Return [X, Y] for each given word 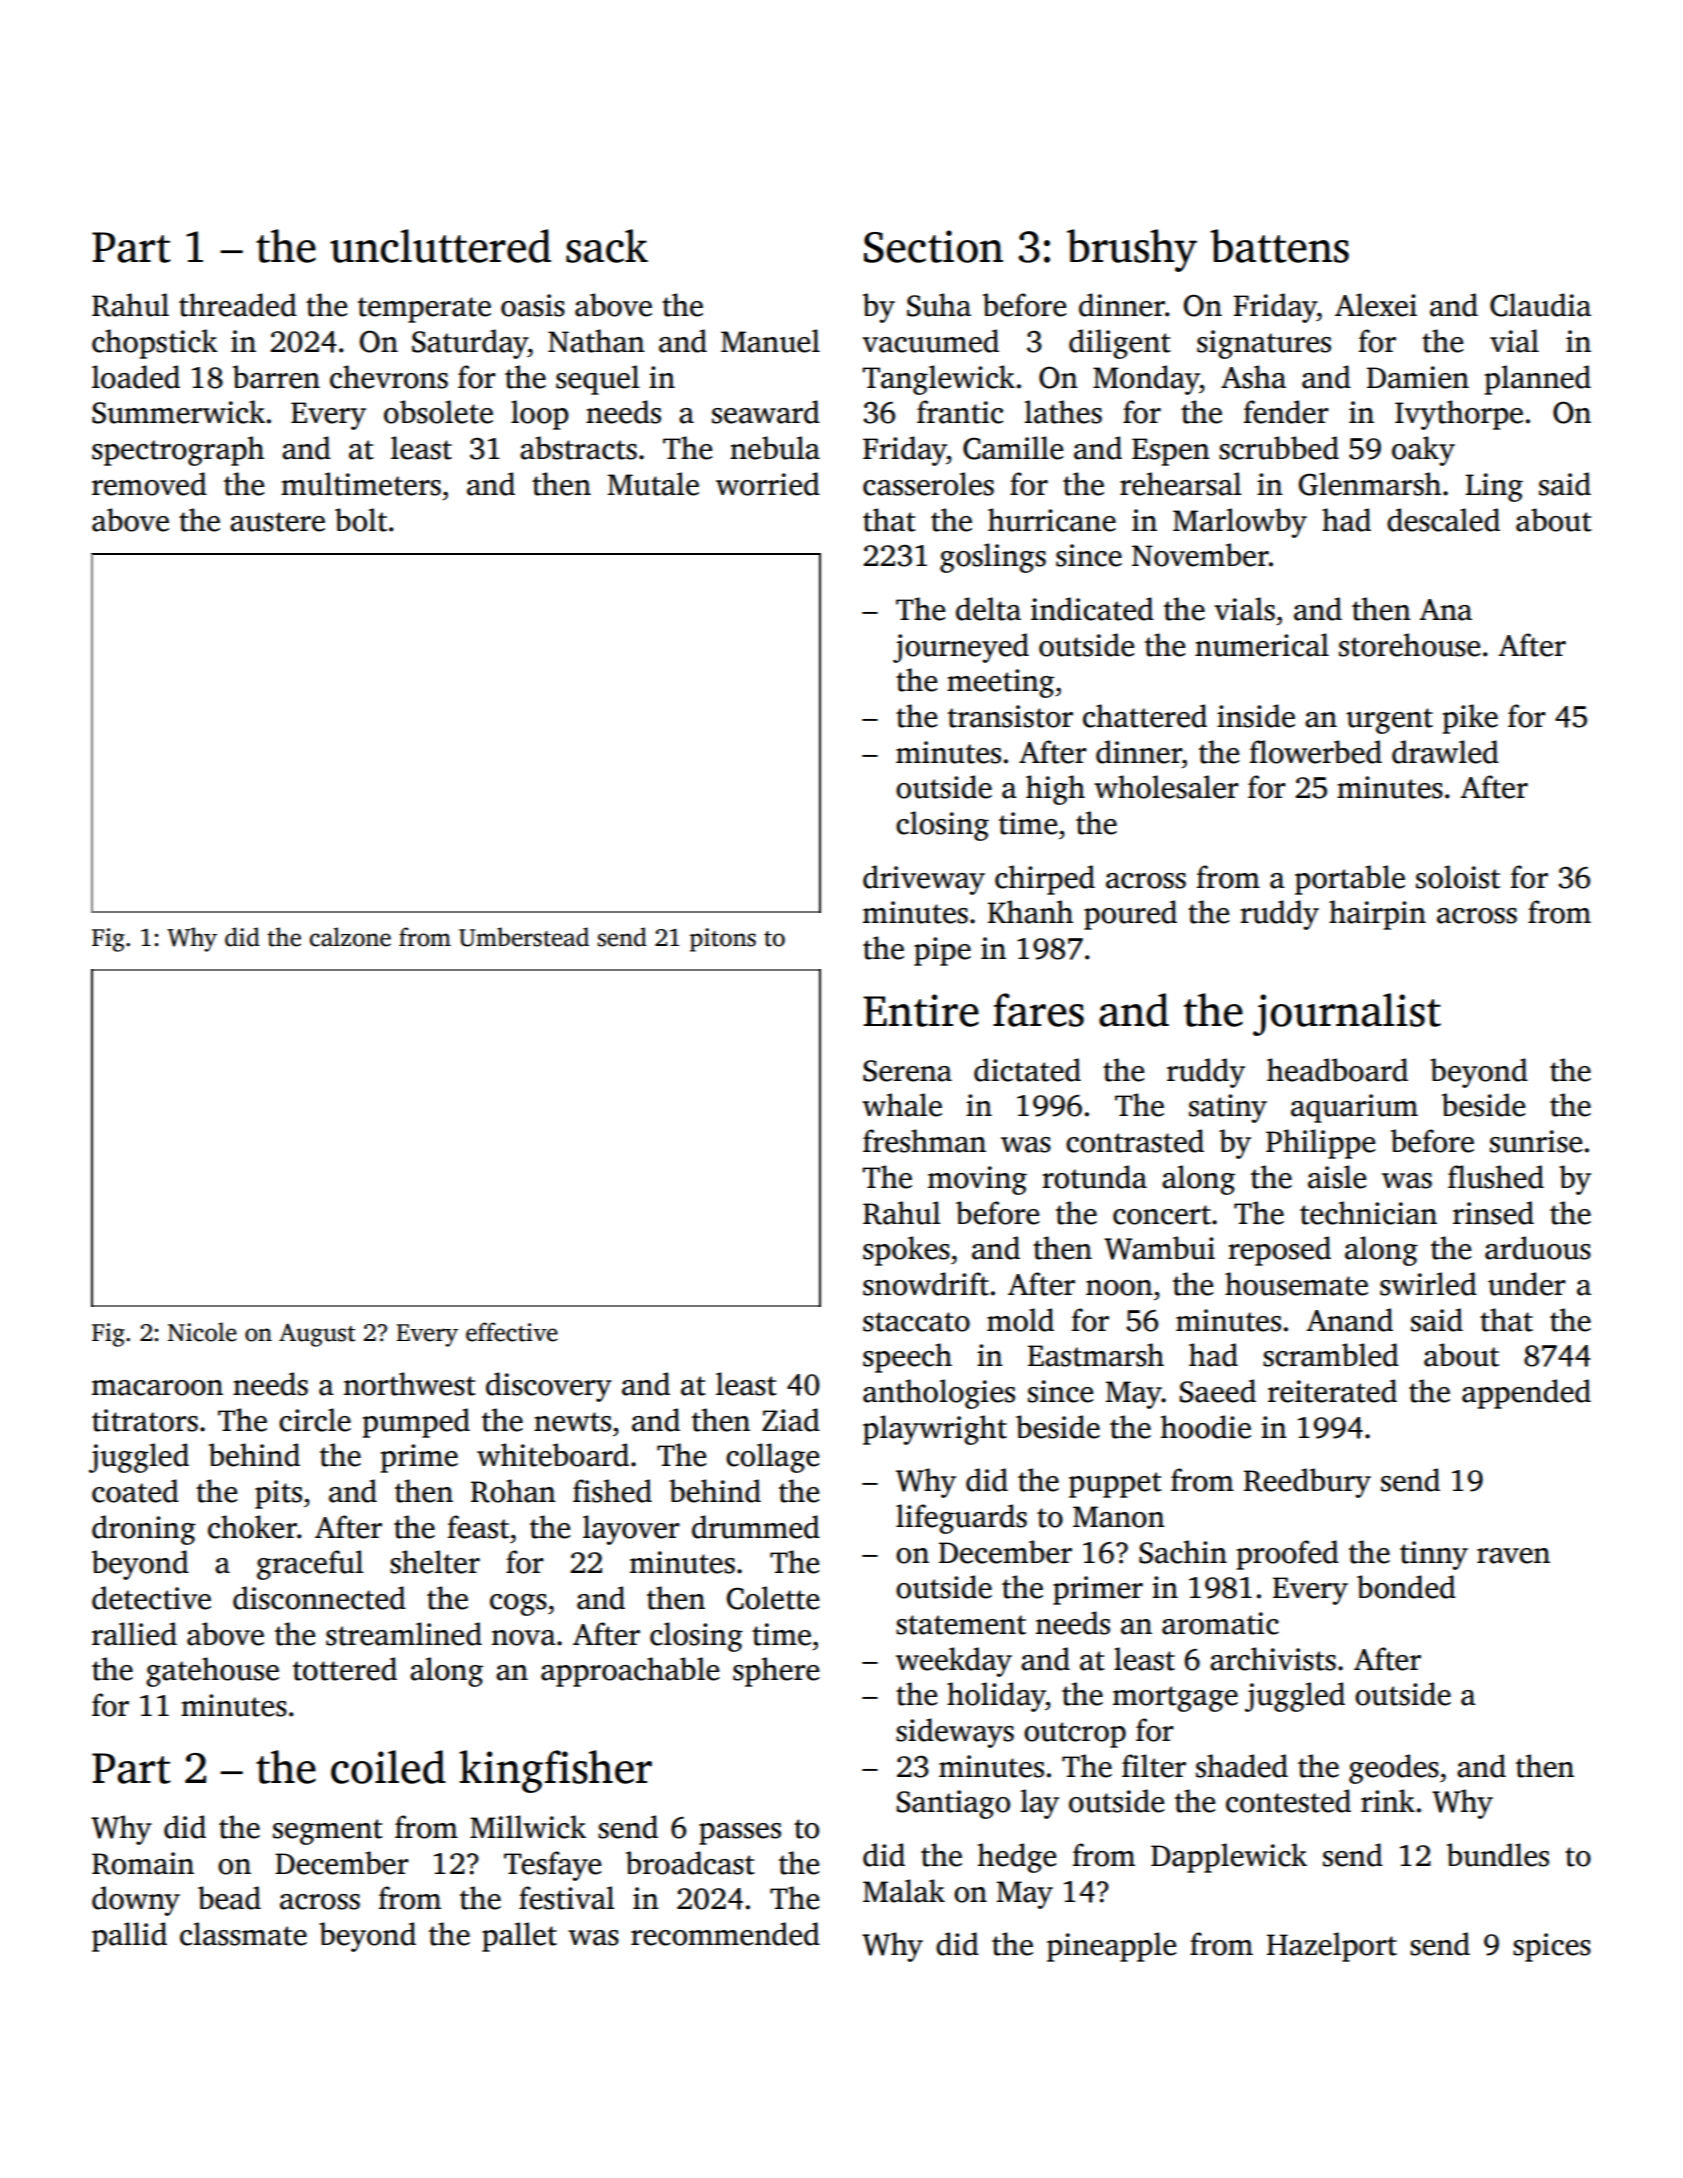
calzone [350, 937]
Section [933, 246]
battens [1279, 246]
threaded [238, 305]
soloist [1458, 877]
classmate [243, 1934]
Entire [921, 1010]
